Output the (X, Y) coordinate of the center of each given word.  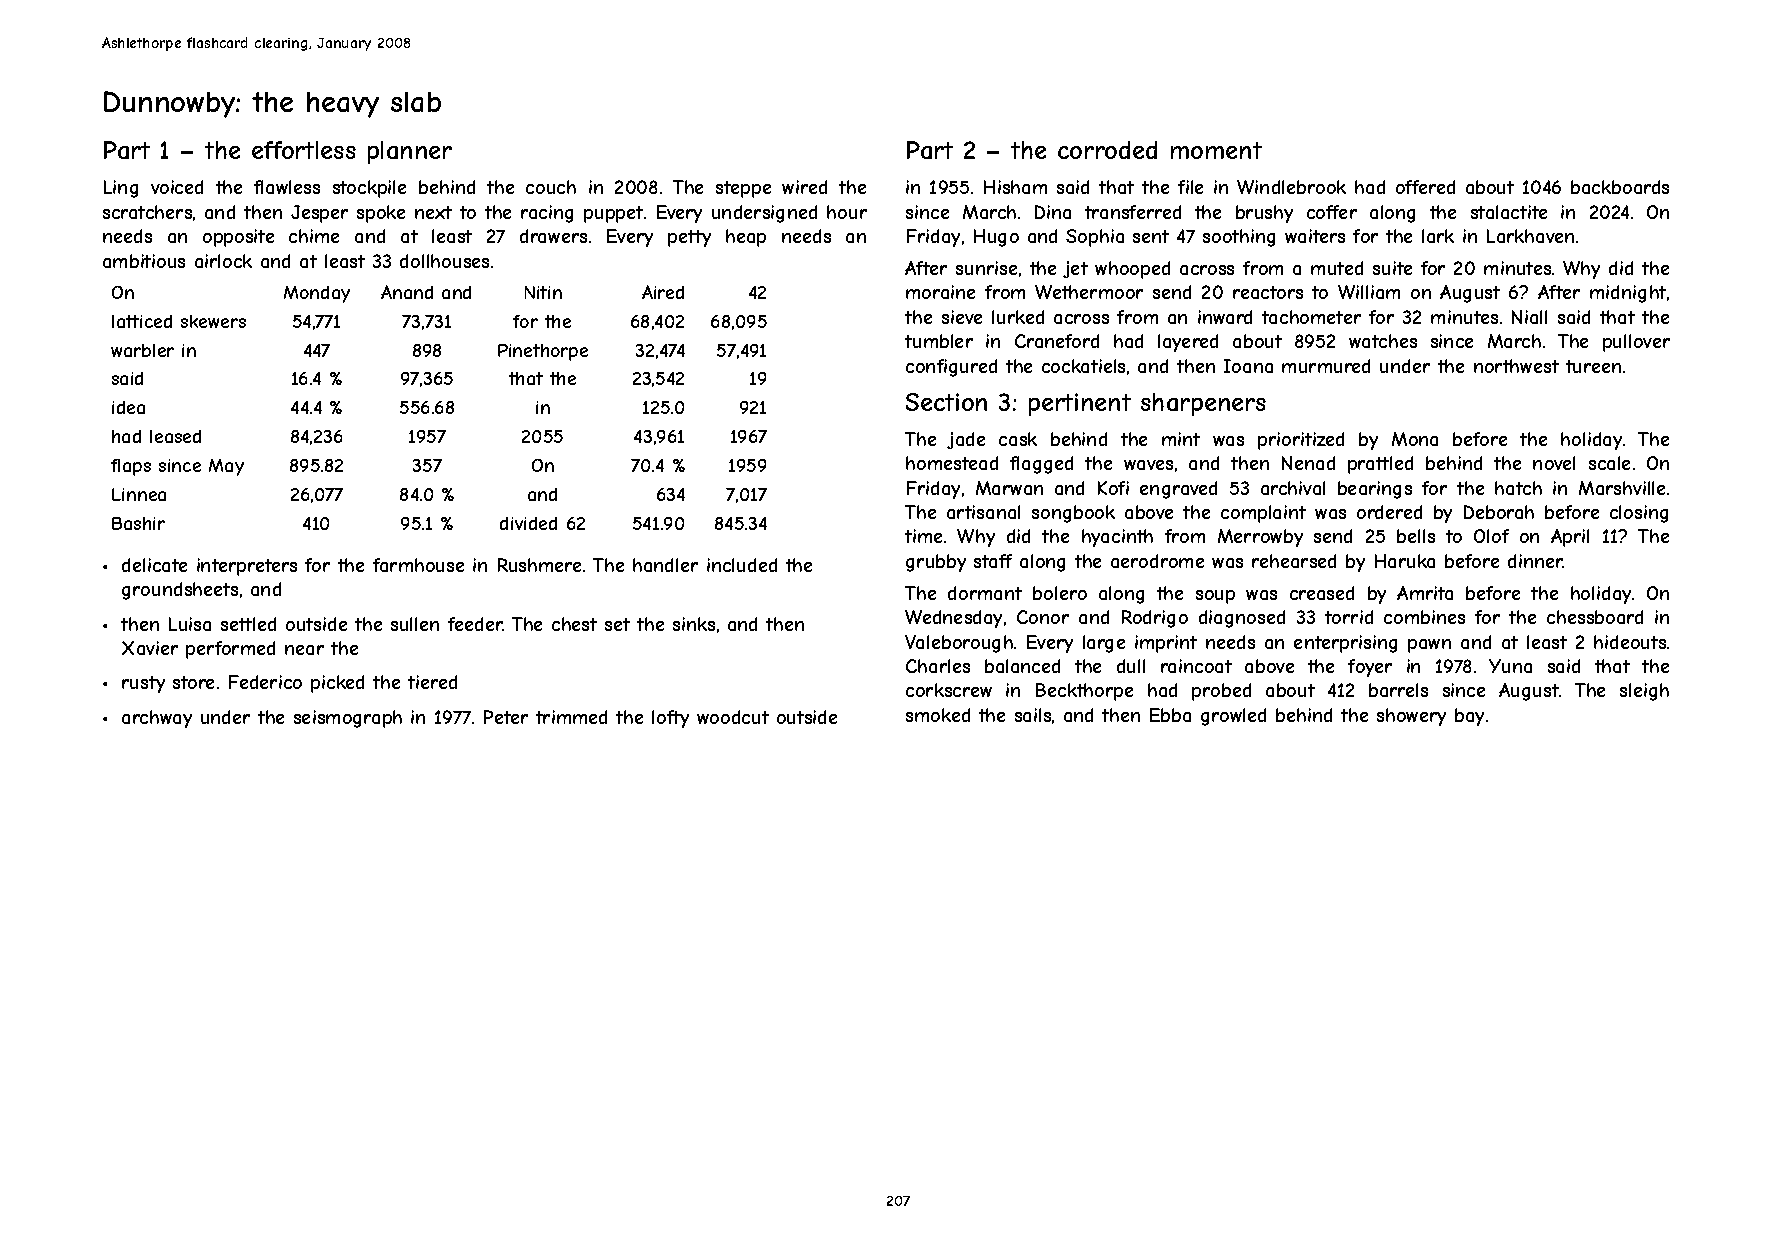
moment (1216, 150)
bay (1469, 717)
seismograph (348, 719)
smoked (938, 715)
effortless (304, 150)
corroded (1107, 150)
